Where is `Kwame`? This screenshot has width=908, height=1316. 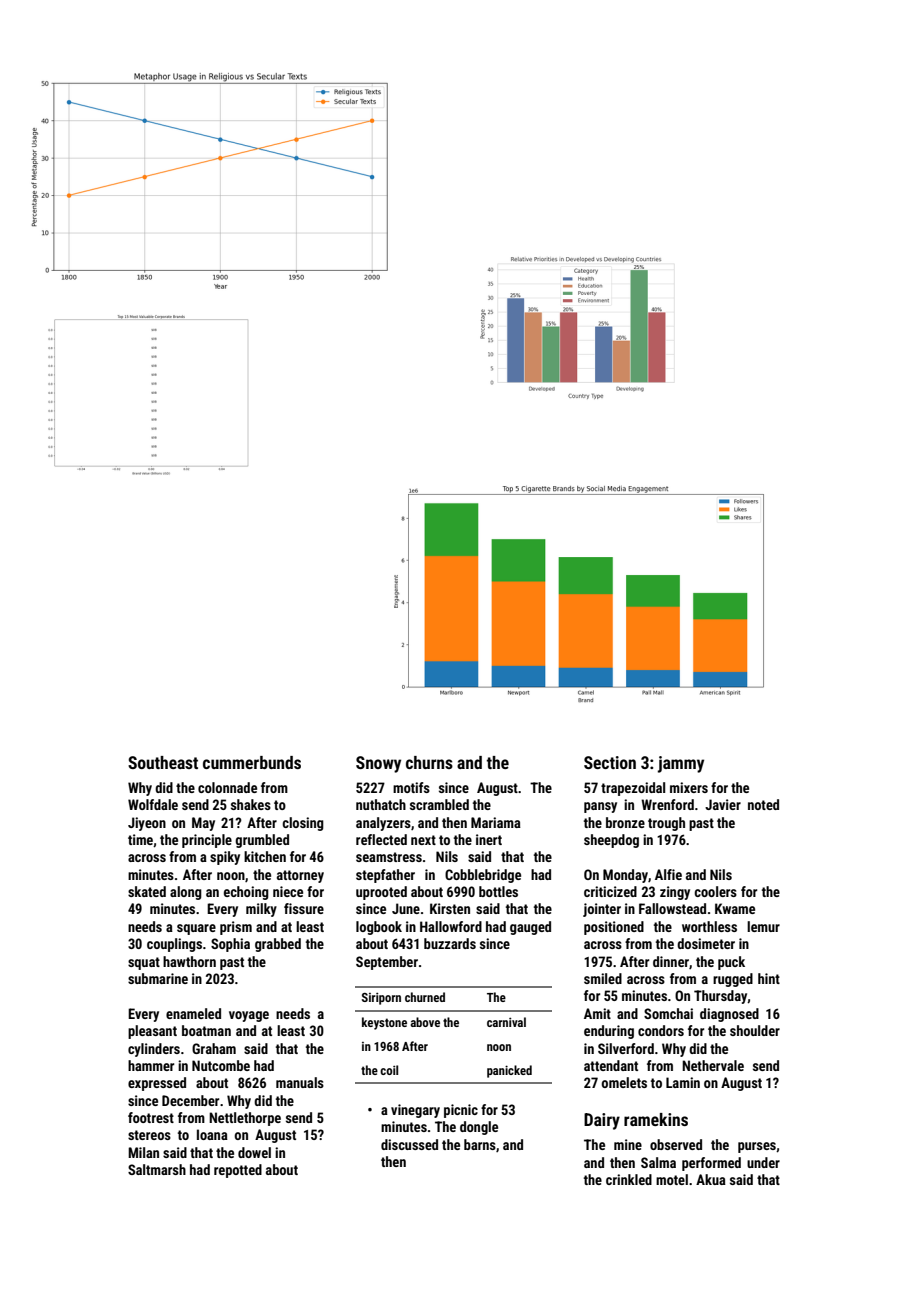 Kwame is located at coordinates (735, 908).
